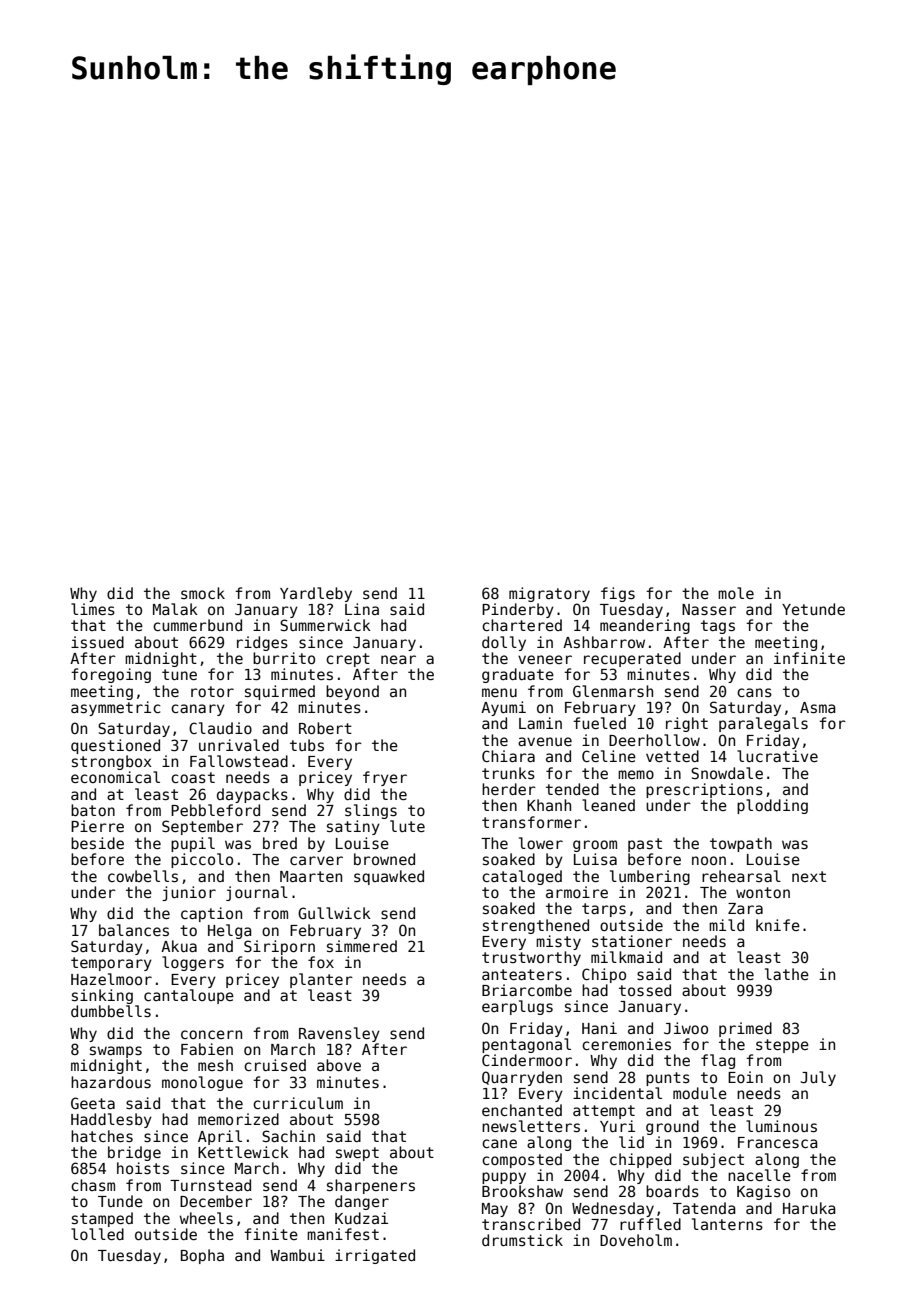  I want to click on stamped, so click(102, 1219).
